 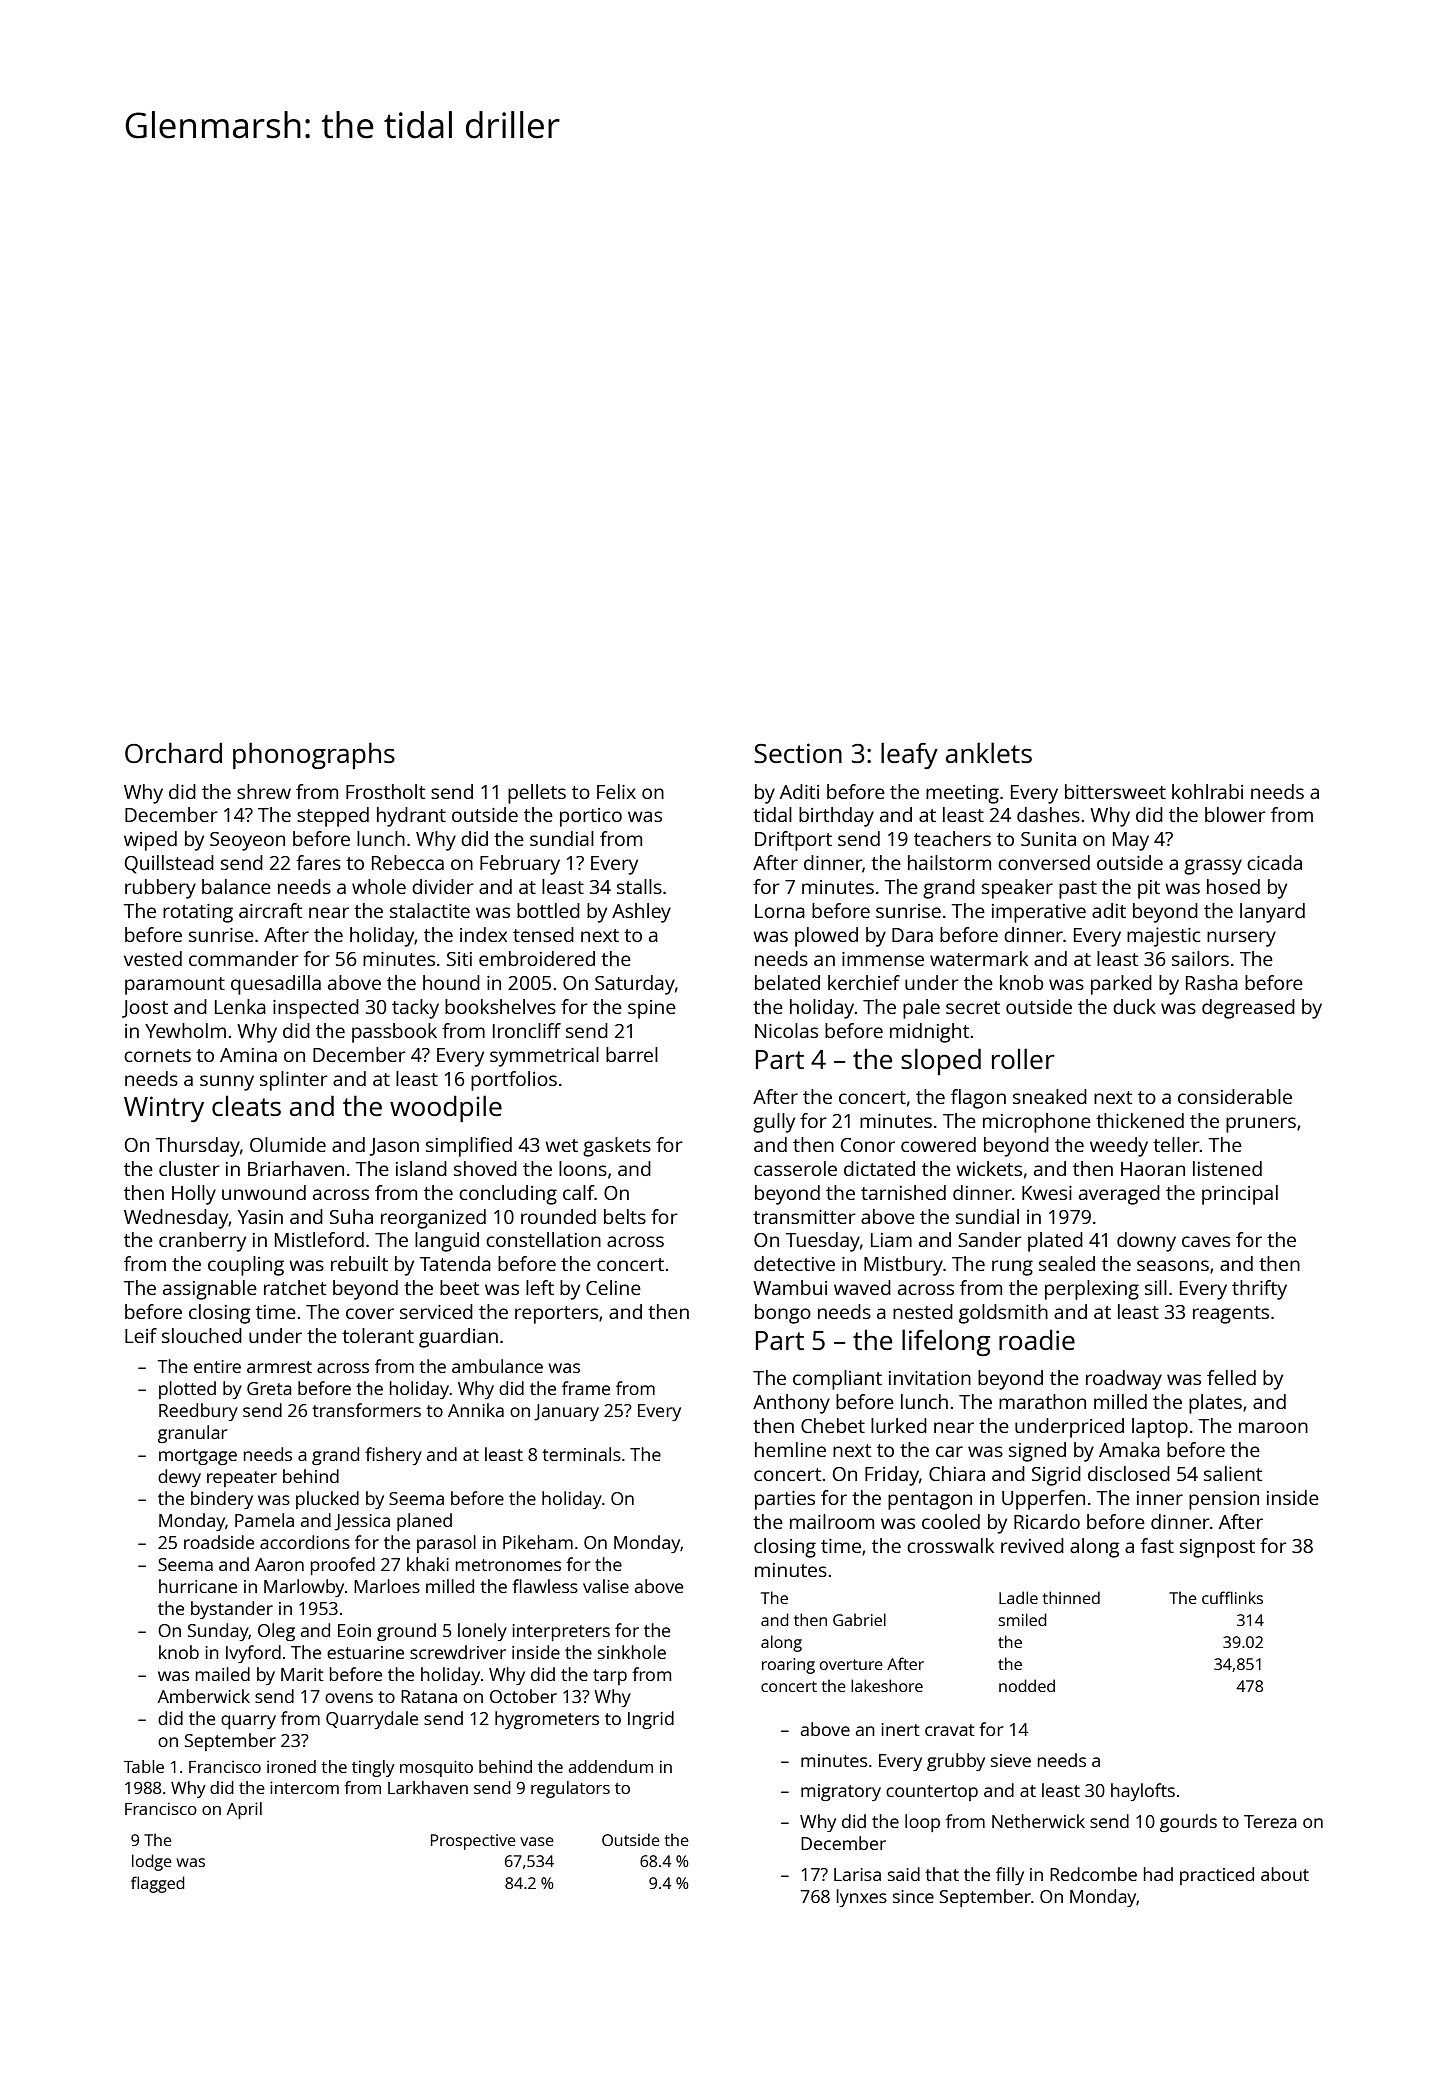 I want to click on nursery, so click(x=1241, y=939).
